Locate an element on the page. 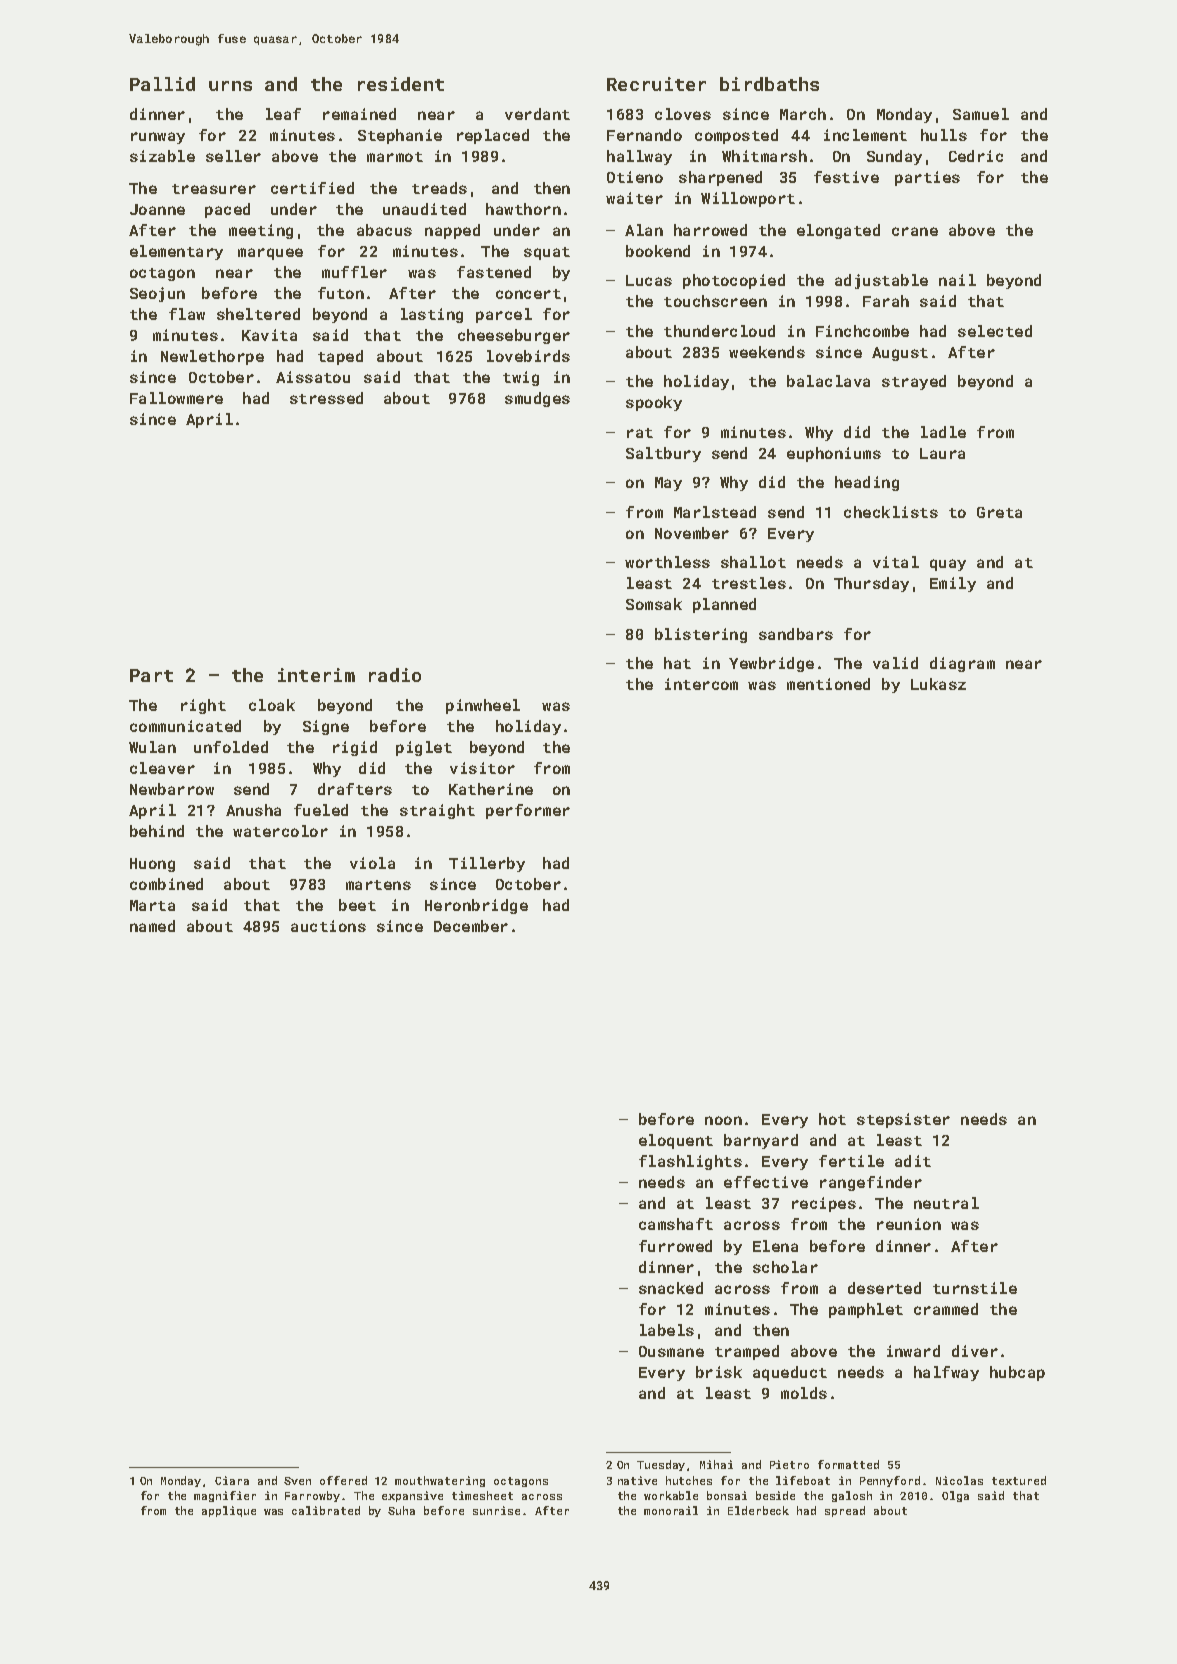 The image size is (1177, 1664). adit is located at coordinates (913, 1161).
